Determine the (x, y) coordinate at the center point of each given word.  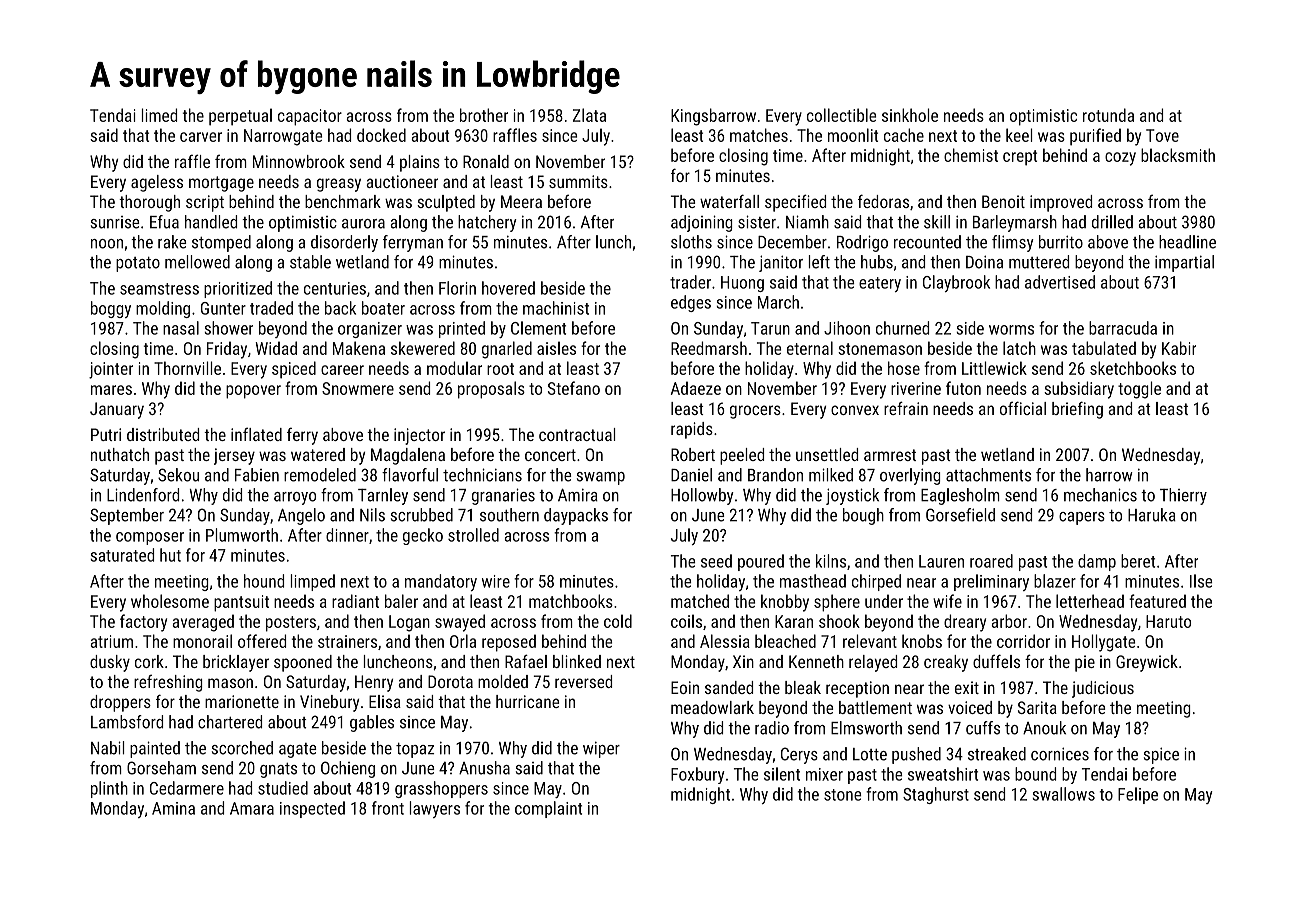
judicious (1103, 689)
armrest (890, 455)
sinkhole (910, 115)
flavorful (410, 475)
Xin (743, 661)
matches (759, 135)
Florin (457, 288)
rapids (692, 430)
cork (149, 661)
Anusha (484, 768)
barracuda (1123, 328)
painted (155, 749)
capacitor (310, 117)
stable (310, 262)
